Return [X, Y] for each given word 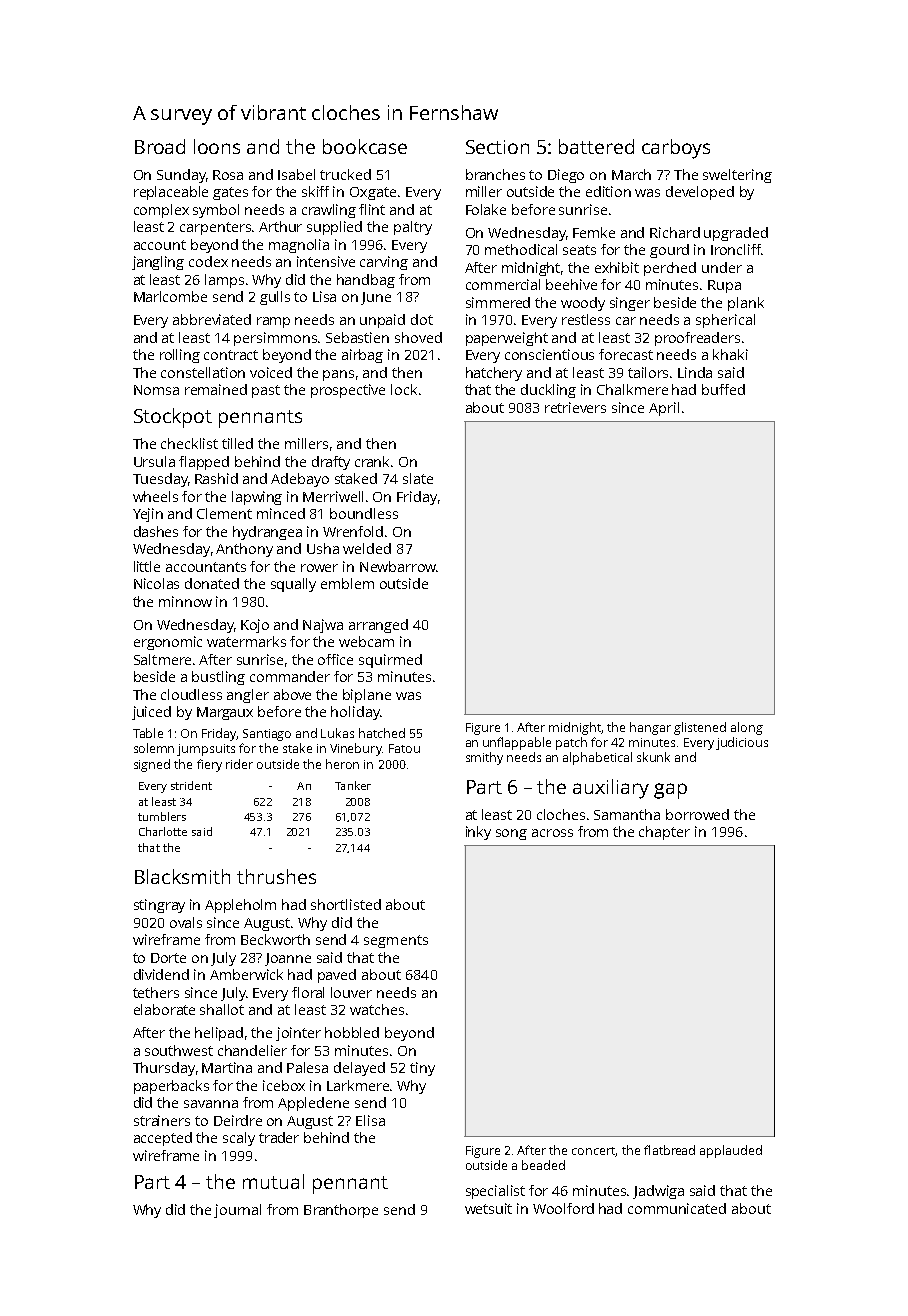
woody [583, 304]
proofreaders [697, 339]
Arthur [280, 226]
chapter [664, 833]
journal [237, 1211]
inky [478, 833]
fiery [209, 765]
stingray [159, 906]
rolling [180, 356]
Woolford [563, 1208]
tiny [422, 1069]
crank [372, 461]
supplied [334, 228]
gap [670, 791]
